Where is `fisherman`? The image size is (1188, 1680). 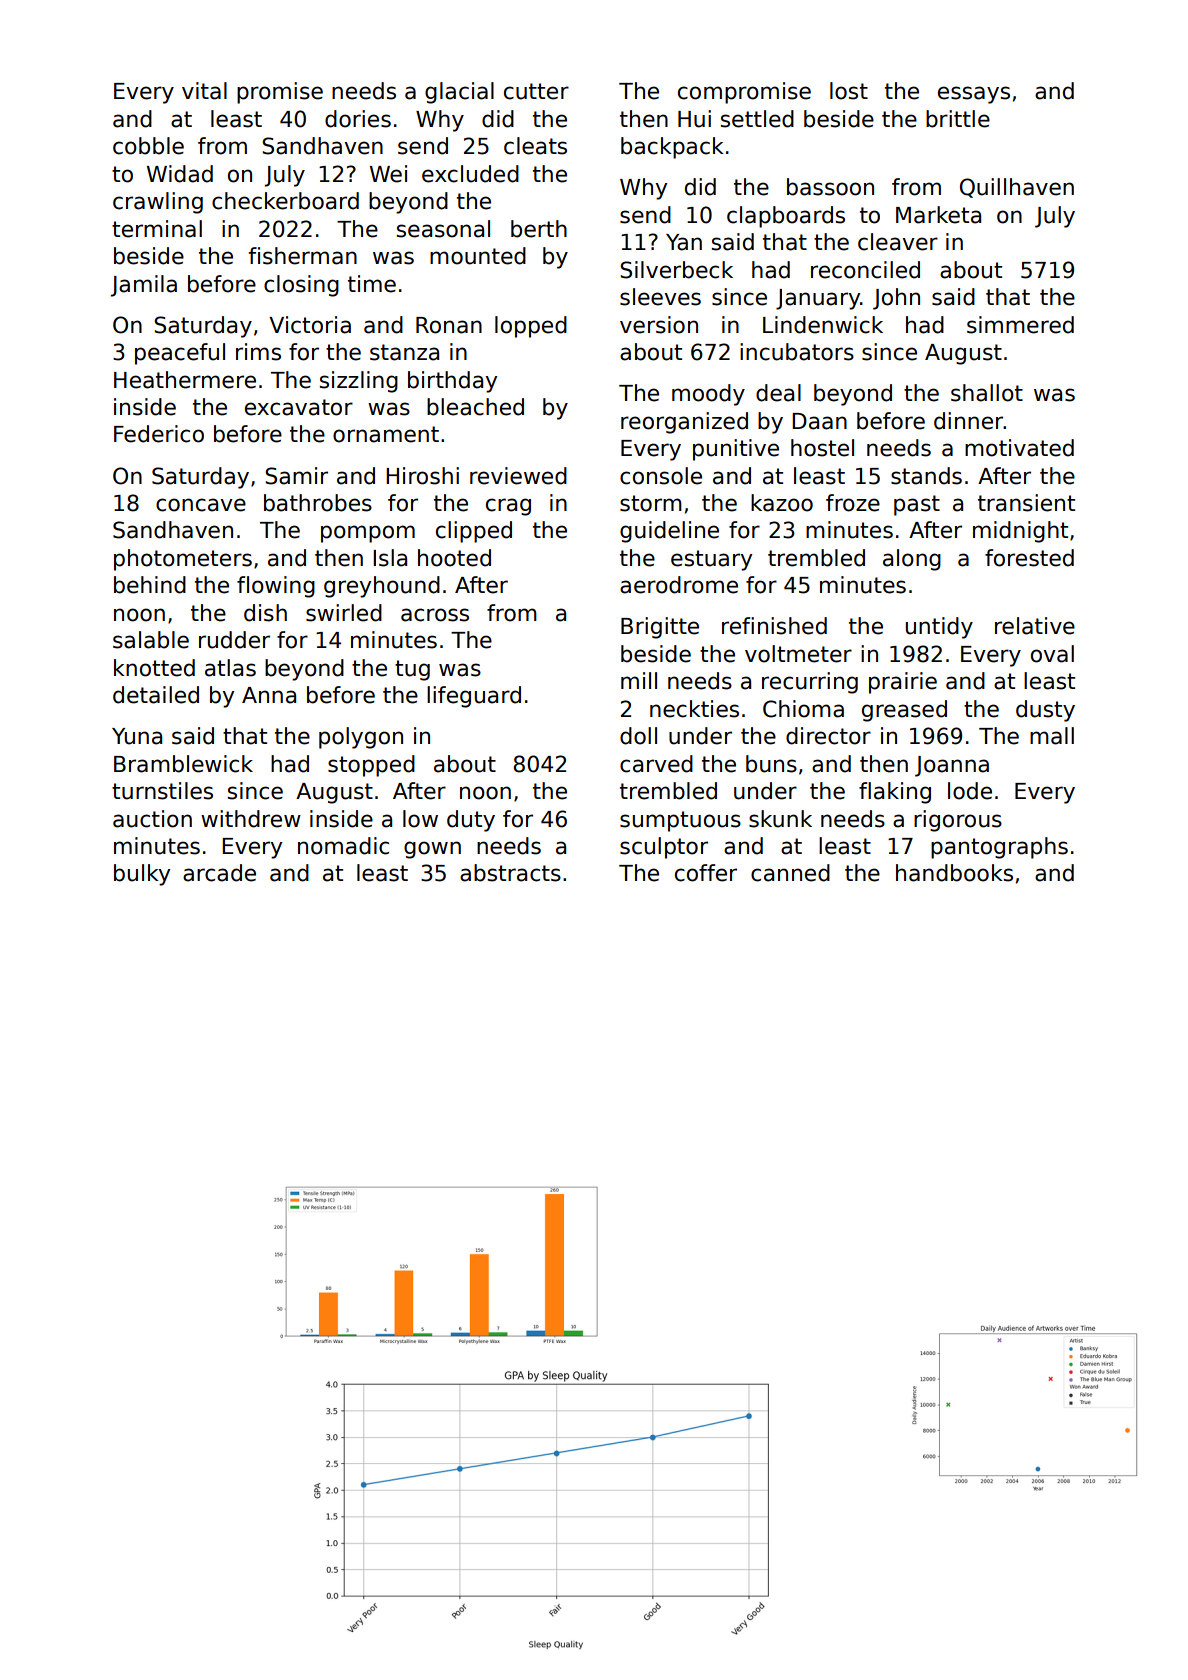 fisherman is located at coordinates (302, 256).
